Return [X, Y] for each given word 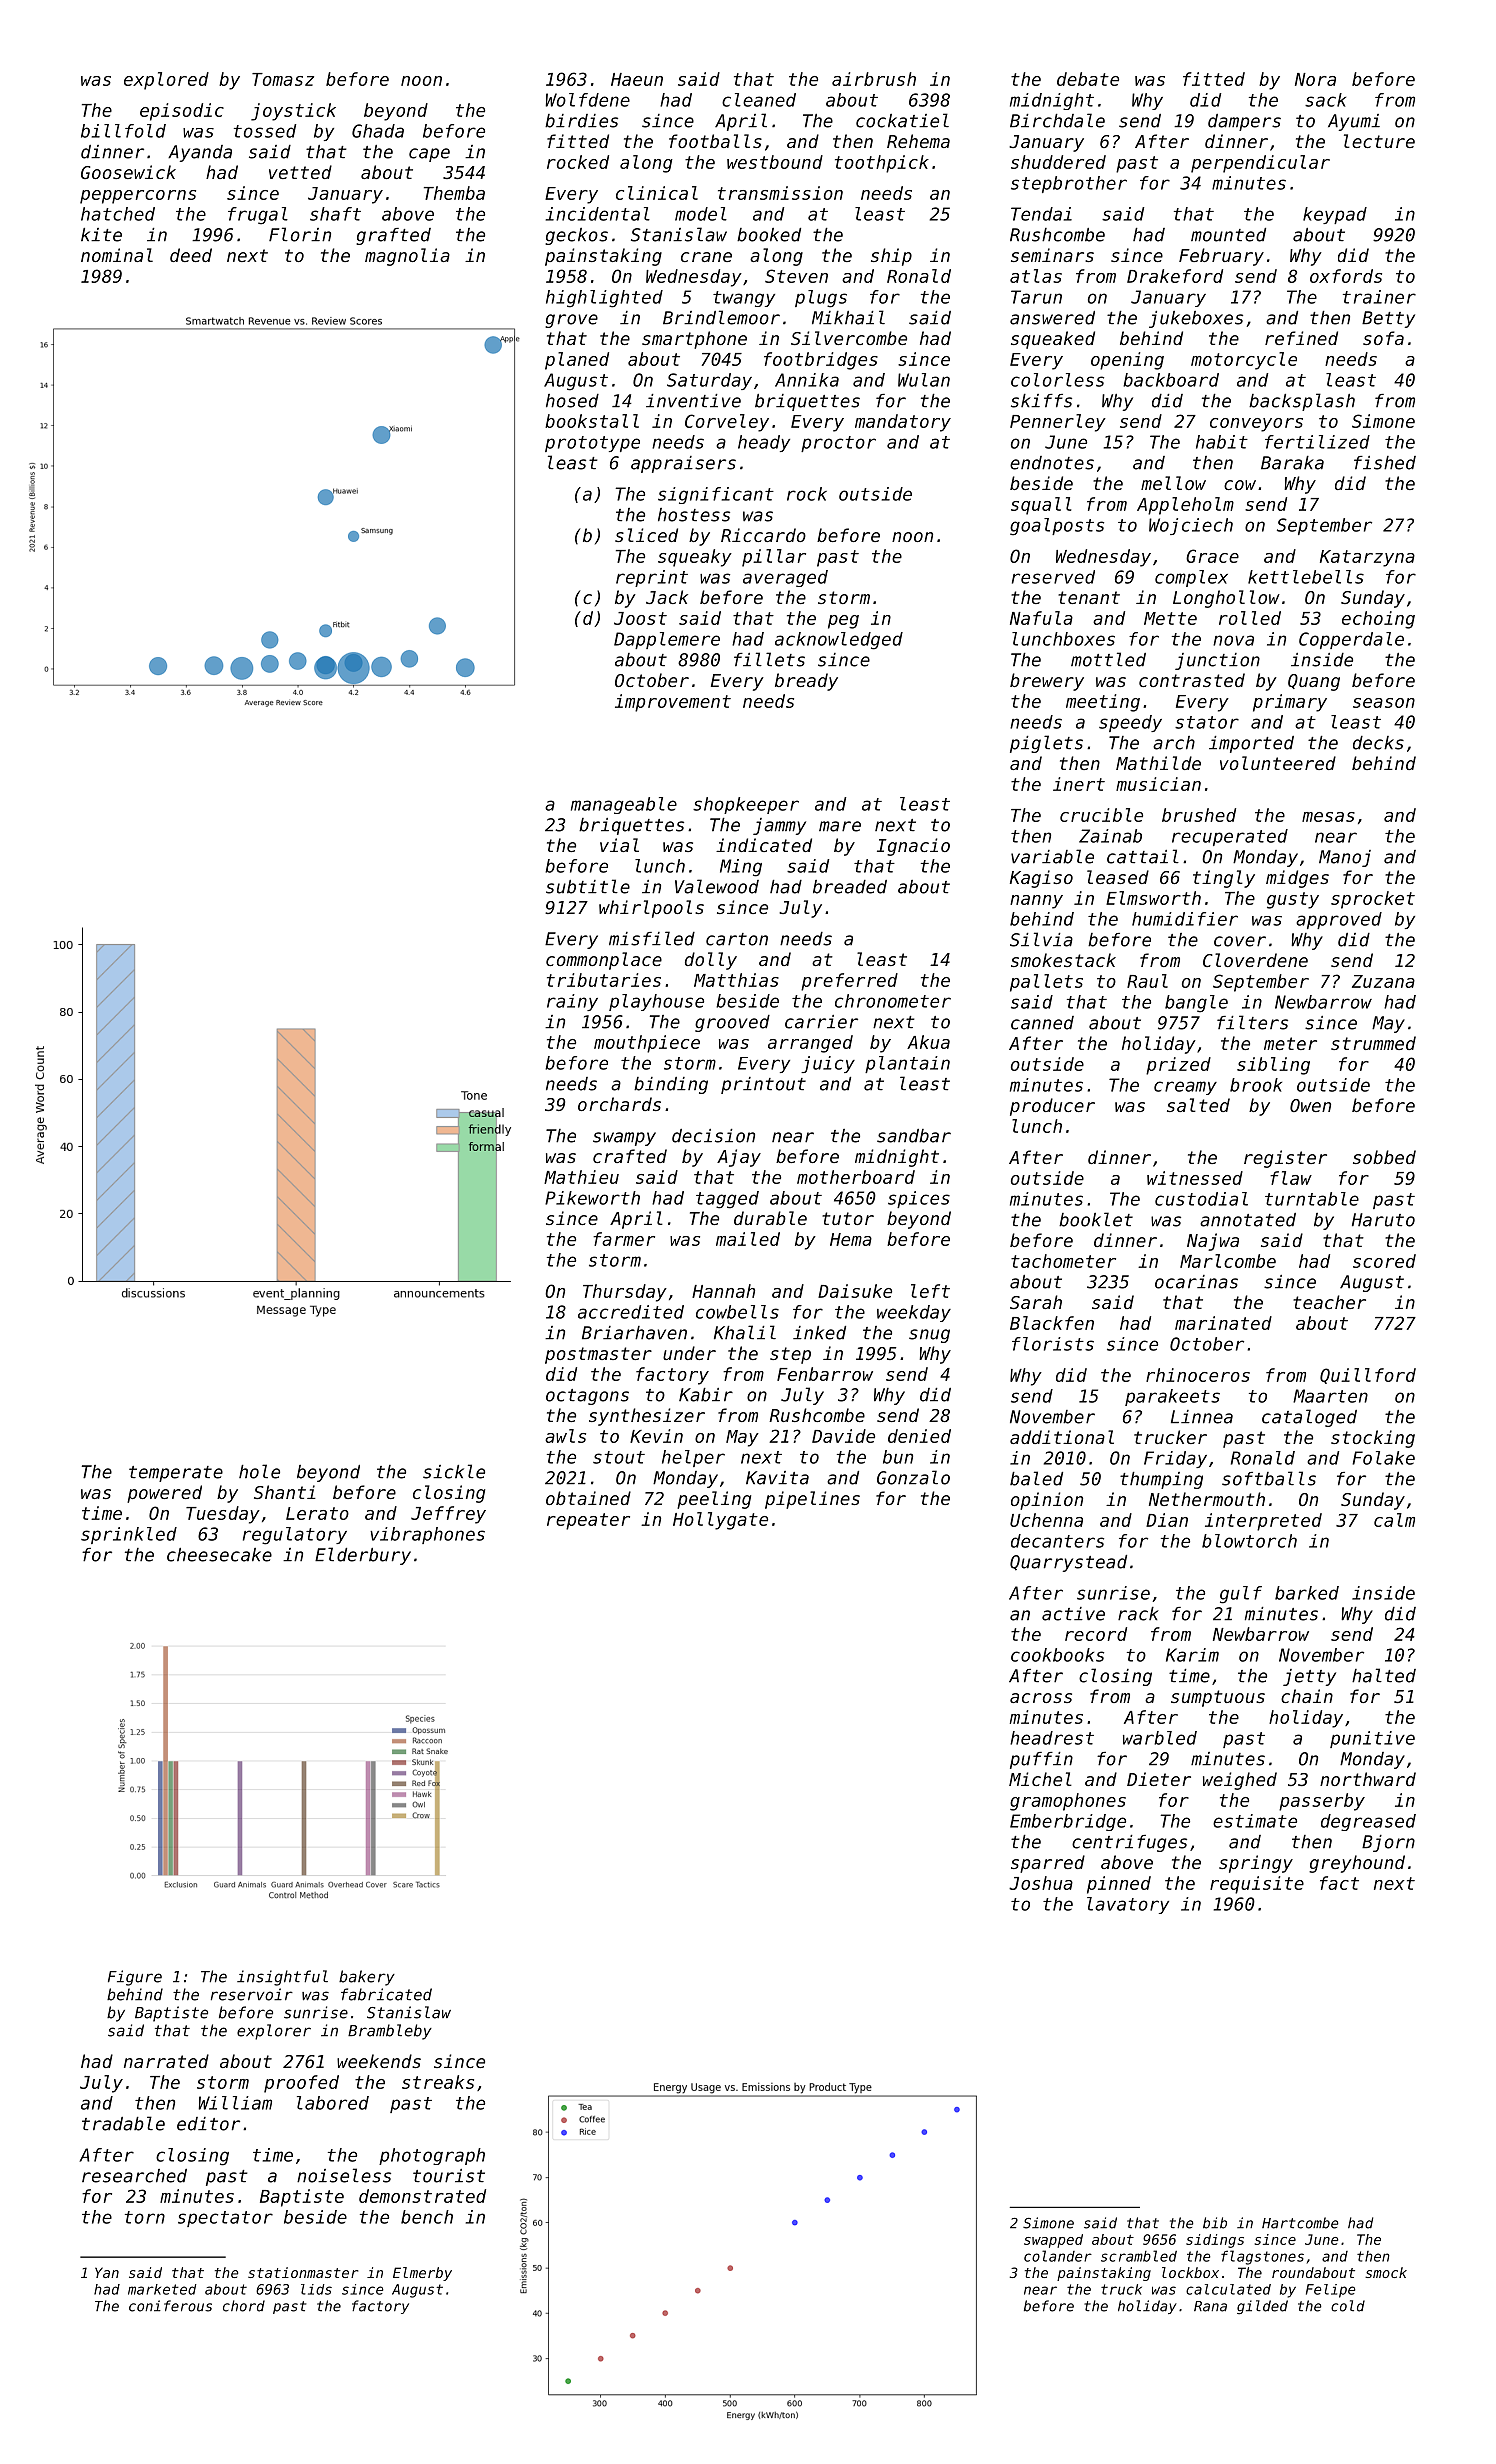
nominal [117, 255]
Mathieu [581, 1177]
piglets [1046, 744]
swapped [1053, 2241]
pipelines [812, 1500]
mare [840, 826]
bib [1215, 2223]
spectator [225, 2219]
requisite [1257, 1885]
